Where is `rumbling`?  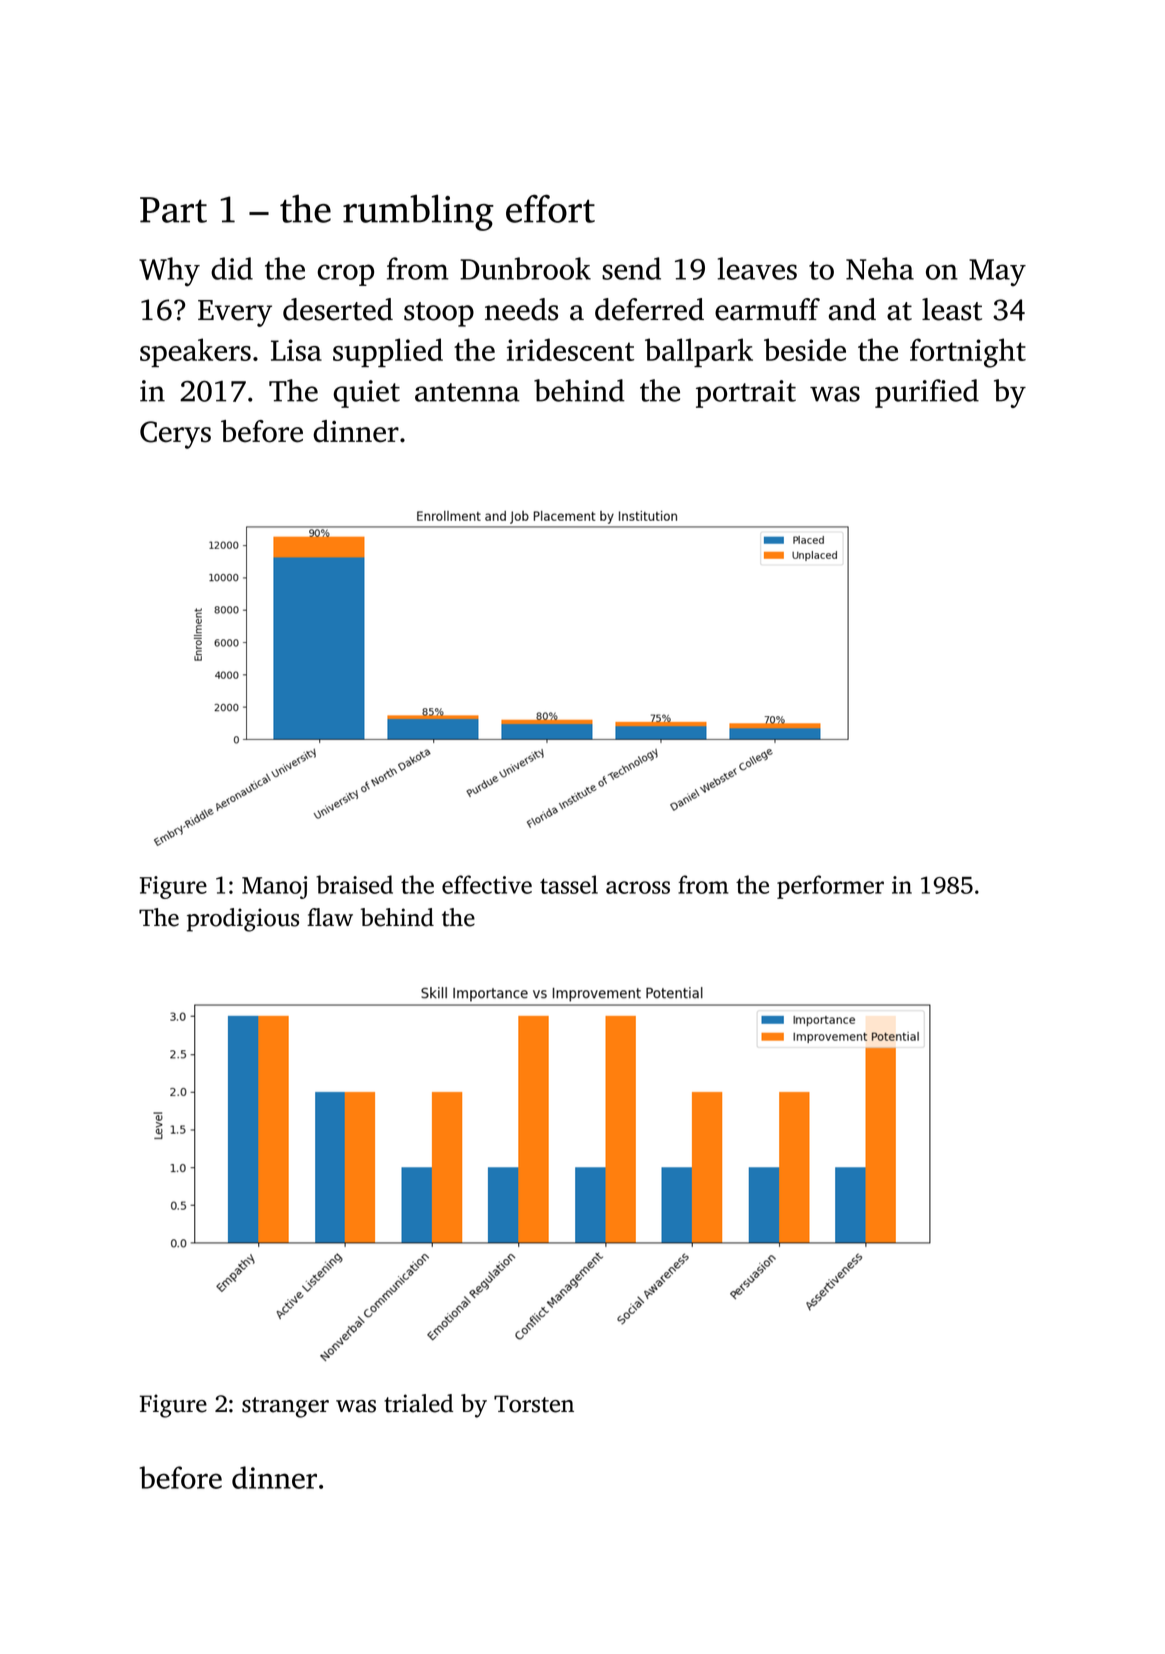 rumbling is located at coordinates (418, 212).
